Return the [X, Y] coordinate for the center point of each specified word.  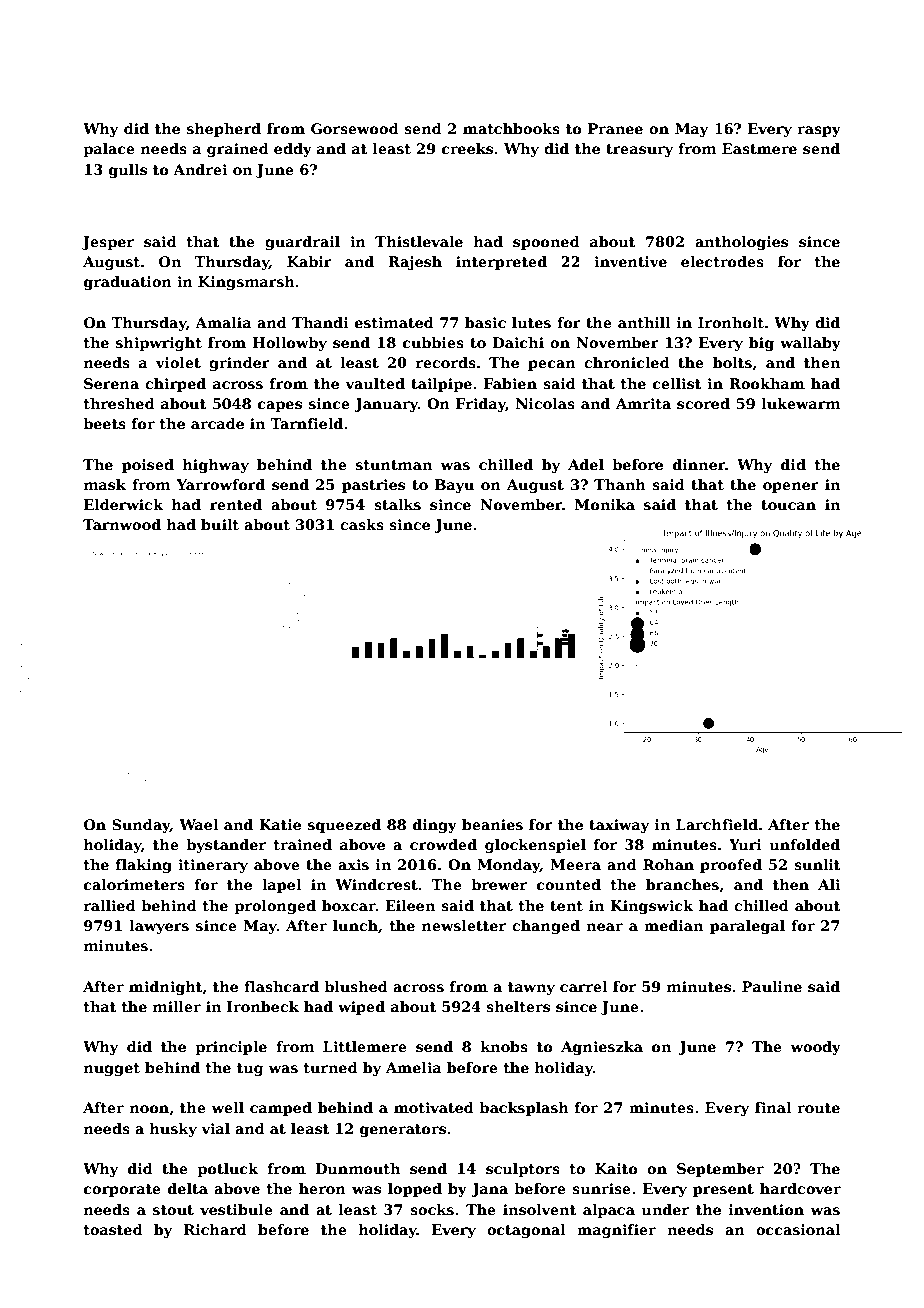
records [446, 362]
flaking [144, 866]
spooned [546, 243]
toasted [113, 1229]
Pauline [772, 986]
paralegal [747, 927]
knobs [504, 1046]
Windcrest [376, 884]
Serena [111, 383]
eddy [293, 150]
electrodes [722, 261]
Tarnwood [122, 524]
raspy [819, 131]
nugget [112, 1069]
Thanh [620, 484]
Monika [605, 504]
